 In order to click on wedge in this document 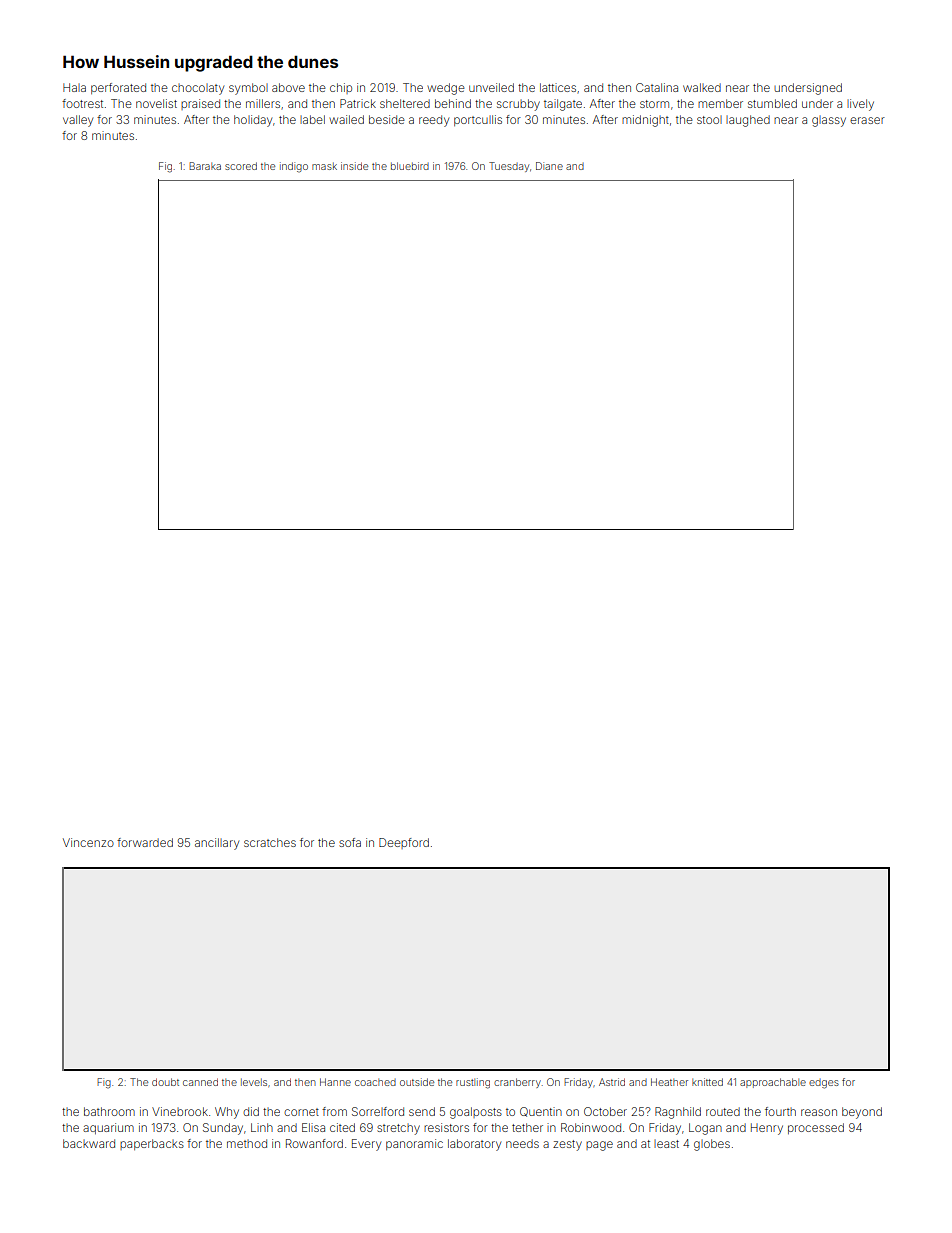, I will do `click(446, 89)`.
